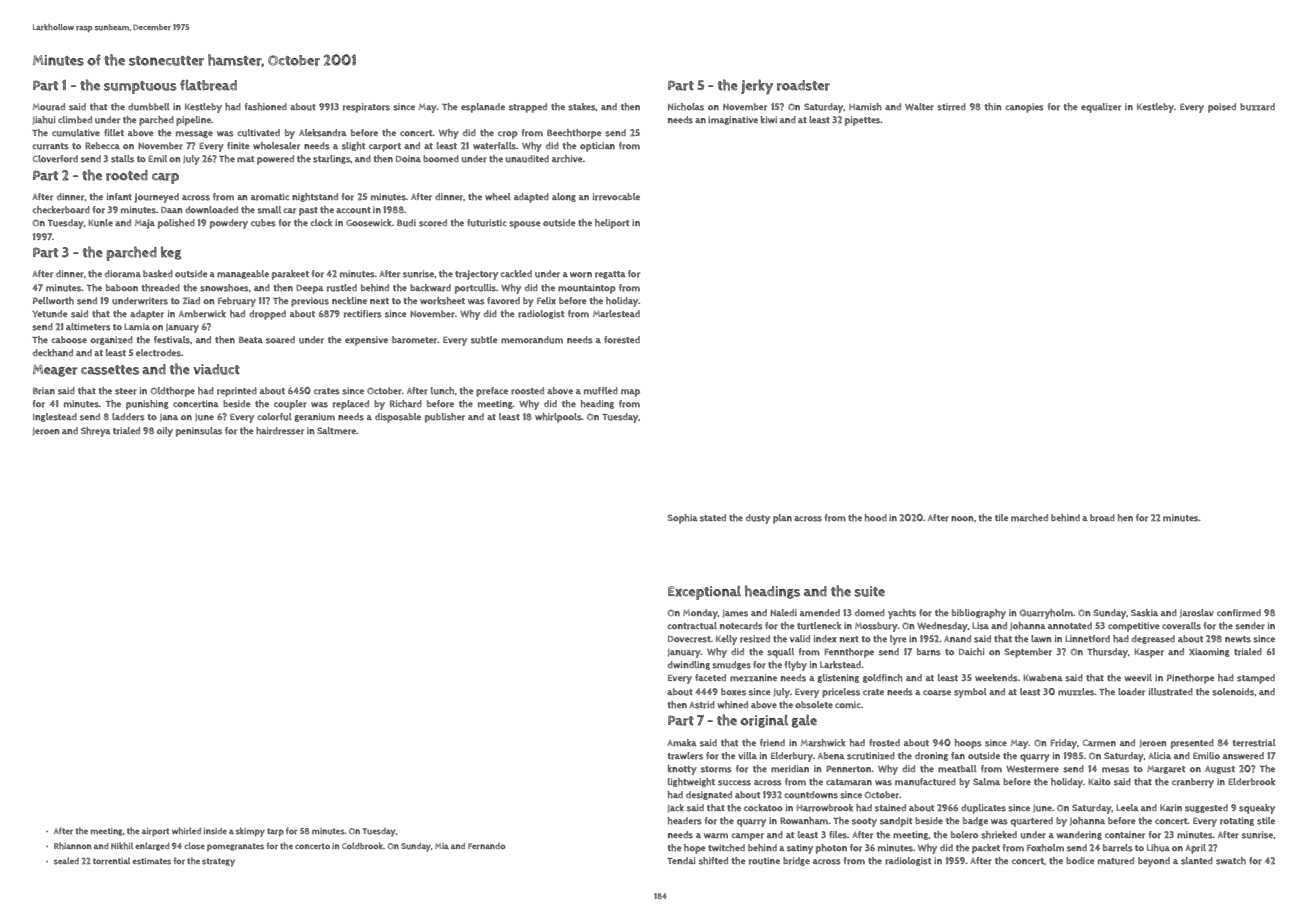 The height and width of the image is (924, 1308). What do you see at coordinates (692, 626) in the image?
I see `contractual` at bounding box center [692, 626].
